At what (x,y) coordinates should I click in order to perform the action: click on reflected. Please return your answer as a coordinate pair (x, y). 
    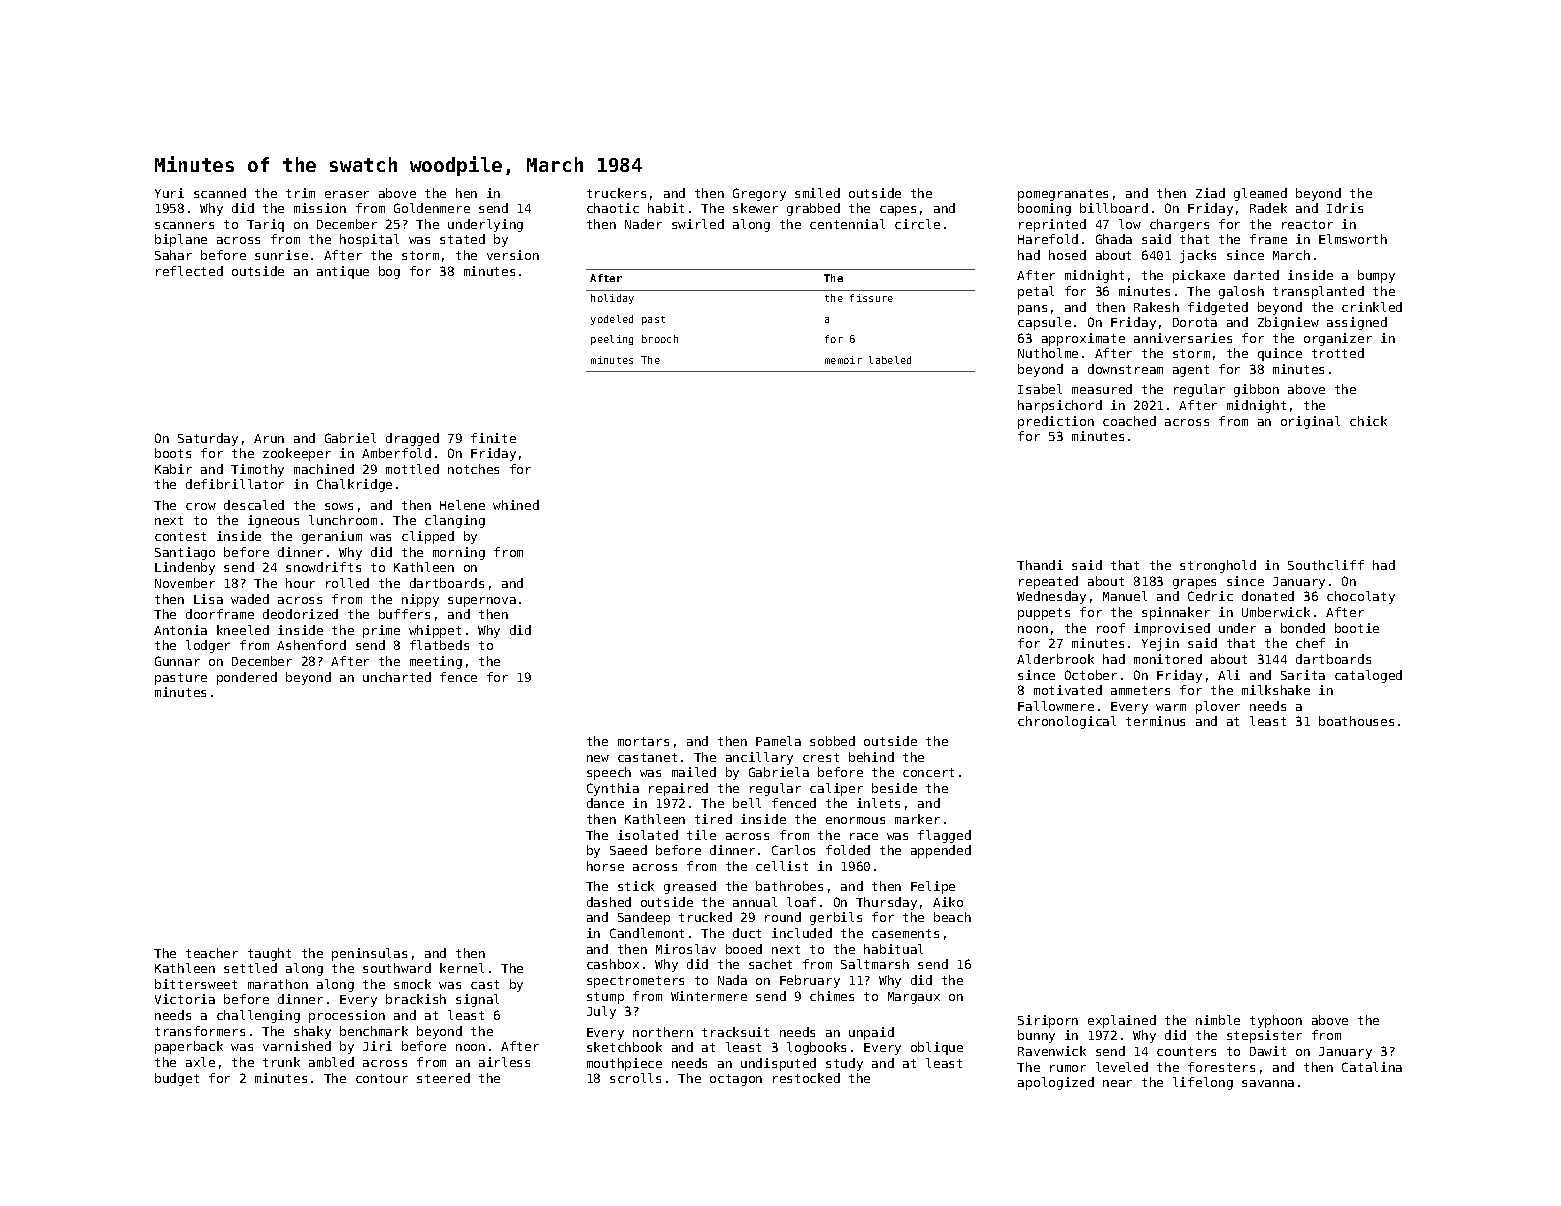
    Looking at the image, I should click on (189, 271).
